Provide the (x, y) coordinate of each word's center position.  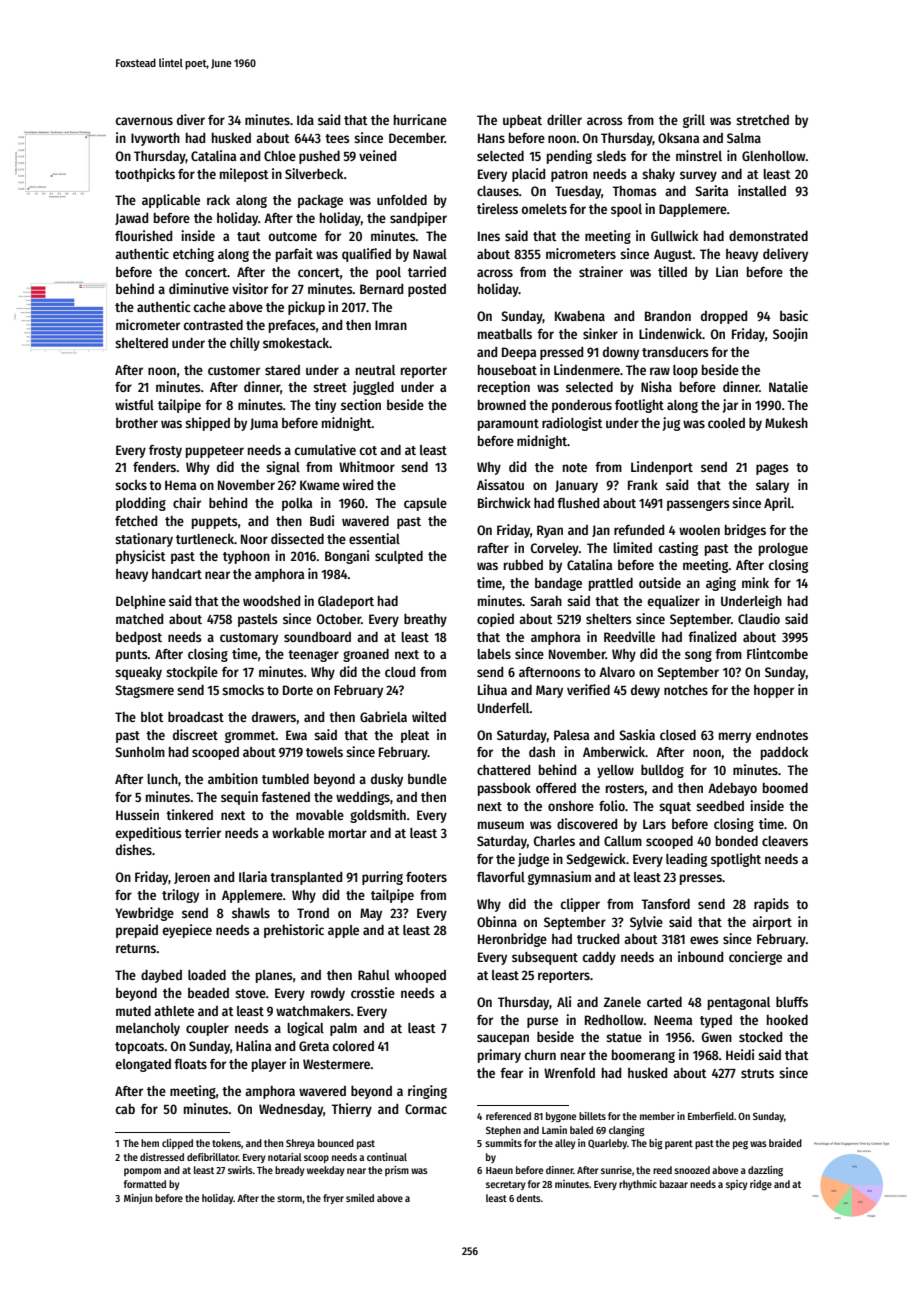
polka (297, 504)
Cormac (426, 1109)
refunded (639, 530)
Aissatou (500, 484)
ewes (704, 940)
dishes (134, 849)
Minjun (138, 1199)
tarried (427, 271)
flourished (143, 235)
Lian (727, 271)
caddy (599, 958)
